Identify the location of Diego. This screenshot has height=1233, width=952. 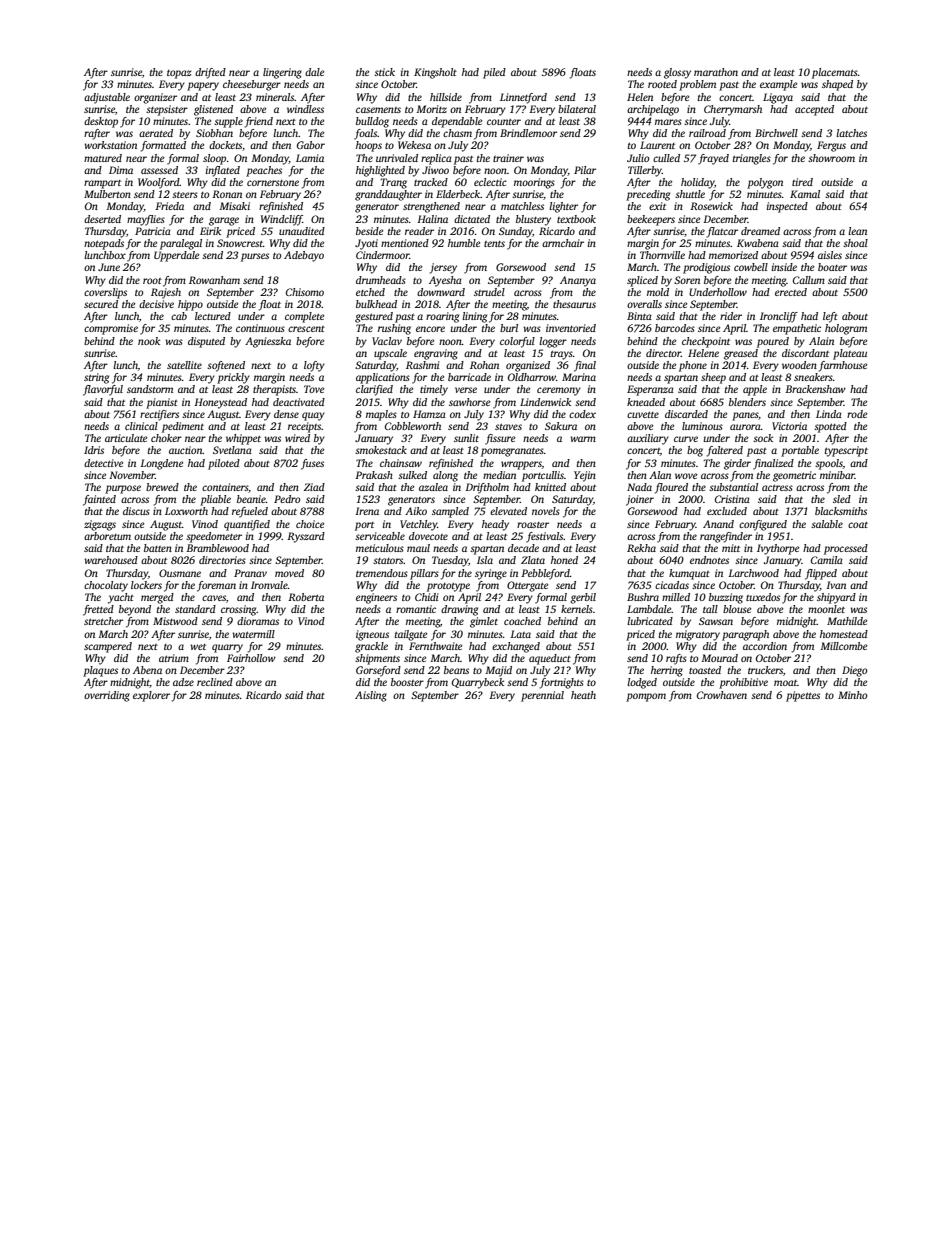
(854, 671).
